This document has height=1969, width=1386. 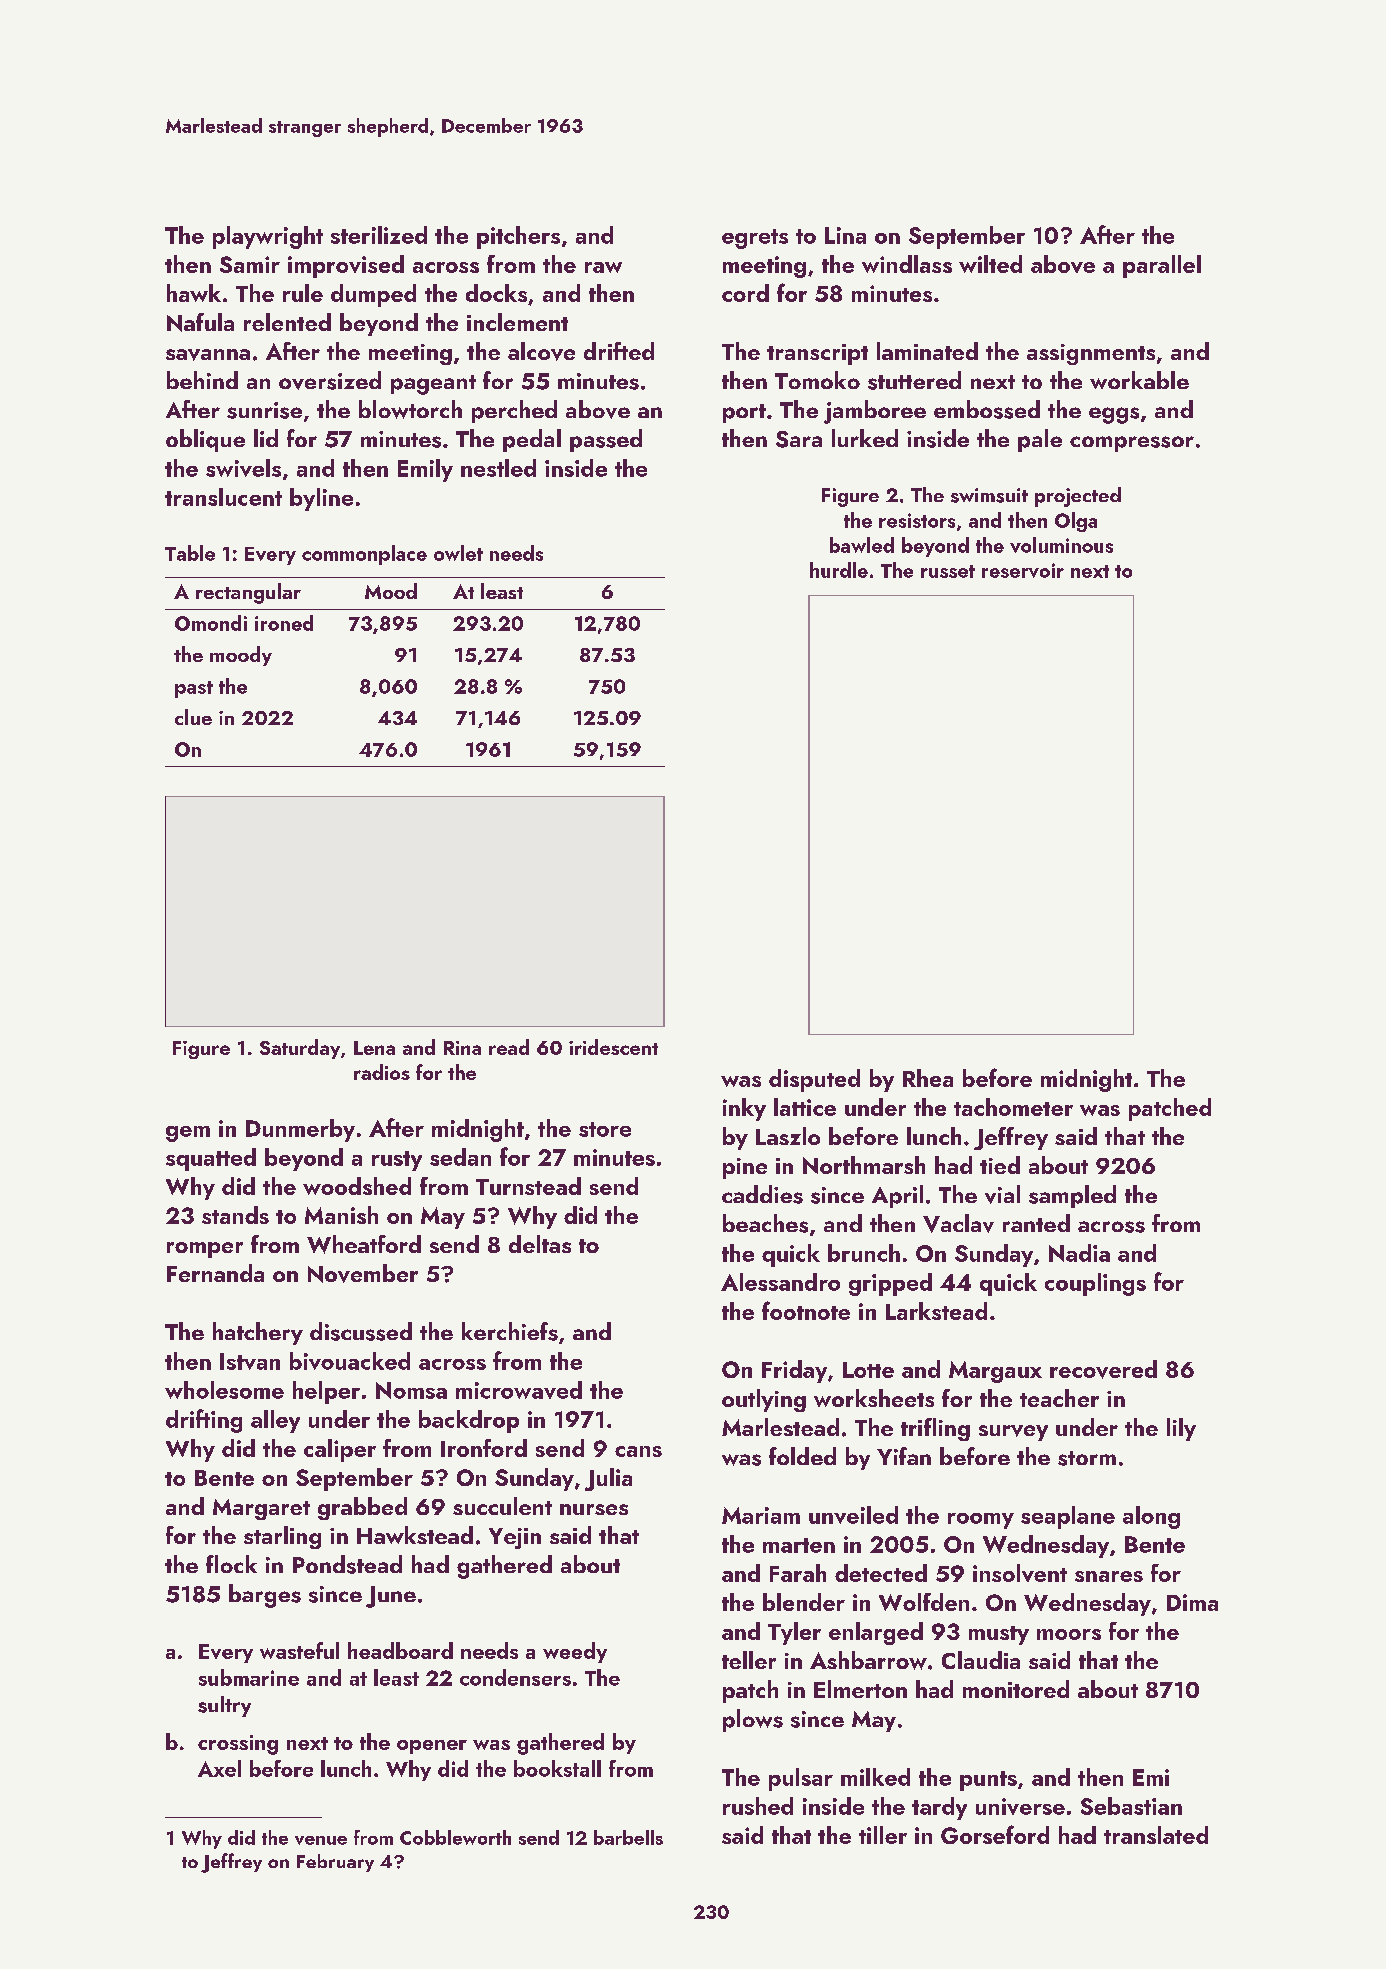 I want to click on nurses, so click(x=594, y=1509).
